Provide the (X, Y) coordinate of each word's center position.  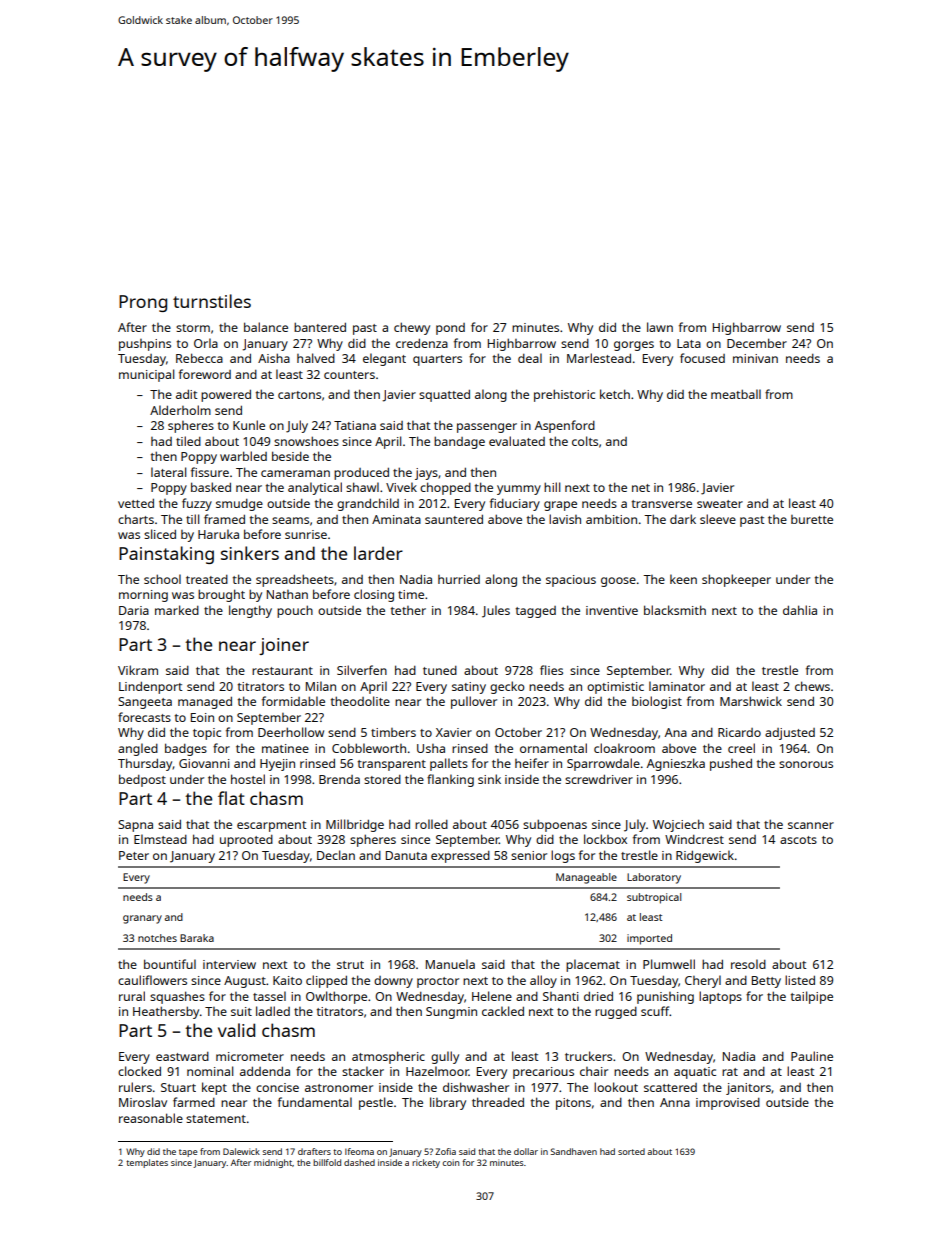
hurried (459, 579)
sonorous (806, 764)
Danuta (406, 855)
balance (266, 327)
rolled (431, 824)
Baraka (197, 938)
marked (177, 610)
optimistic (615, 688)
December (757, 343)
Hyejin (277, 765)
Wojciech (678, 825)
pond (450, 329)
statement (216, 1119)
